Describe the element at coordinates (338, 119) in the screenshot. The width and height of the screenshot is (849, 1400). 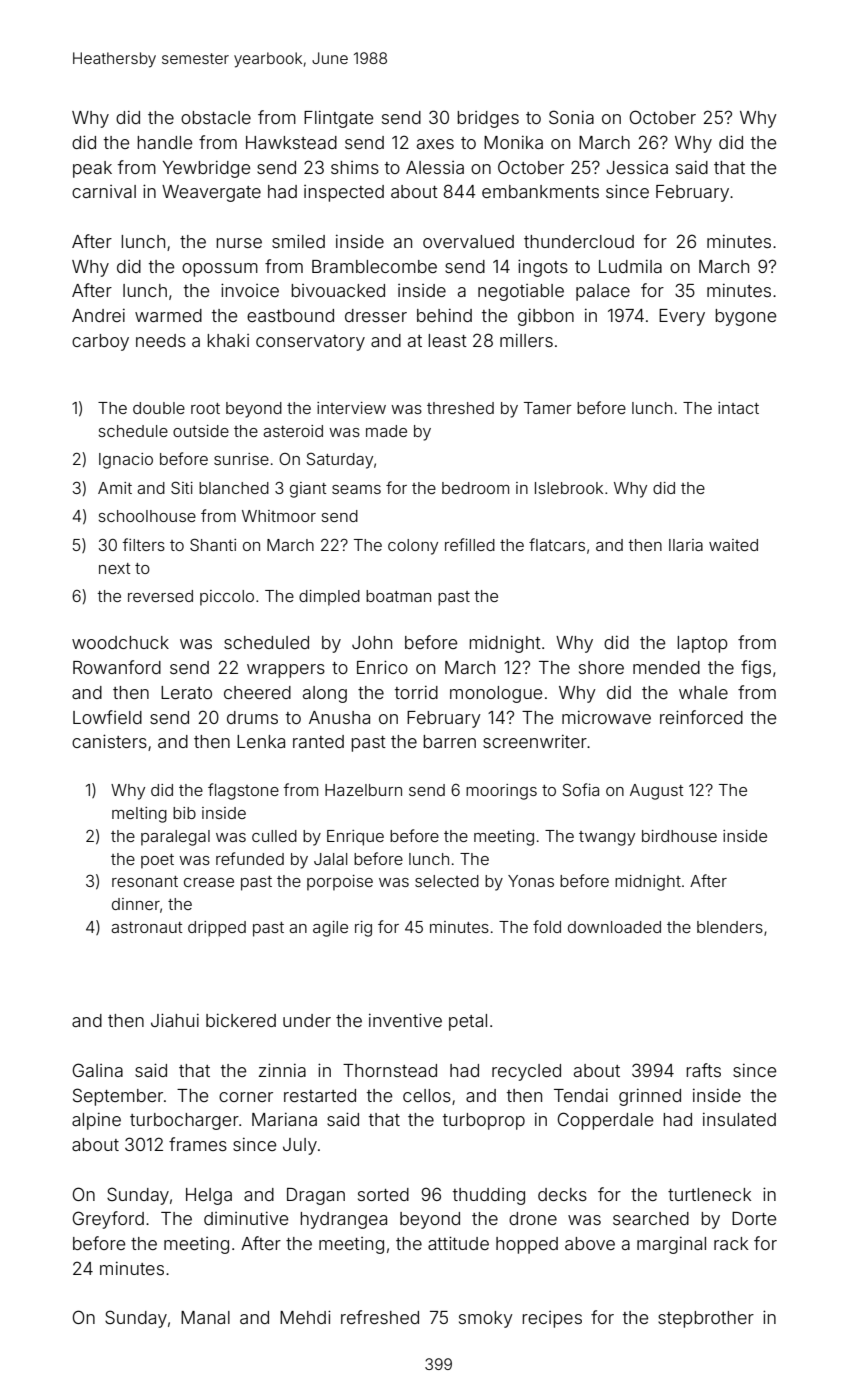
I see `Flintgate` at that location.
